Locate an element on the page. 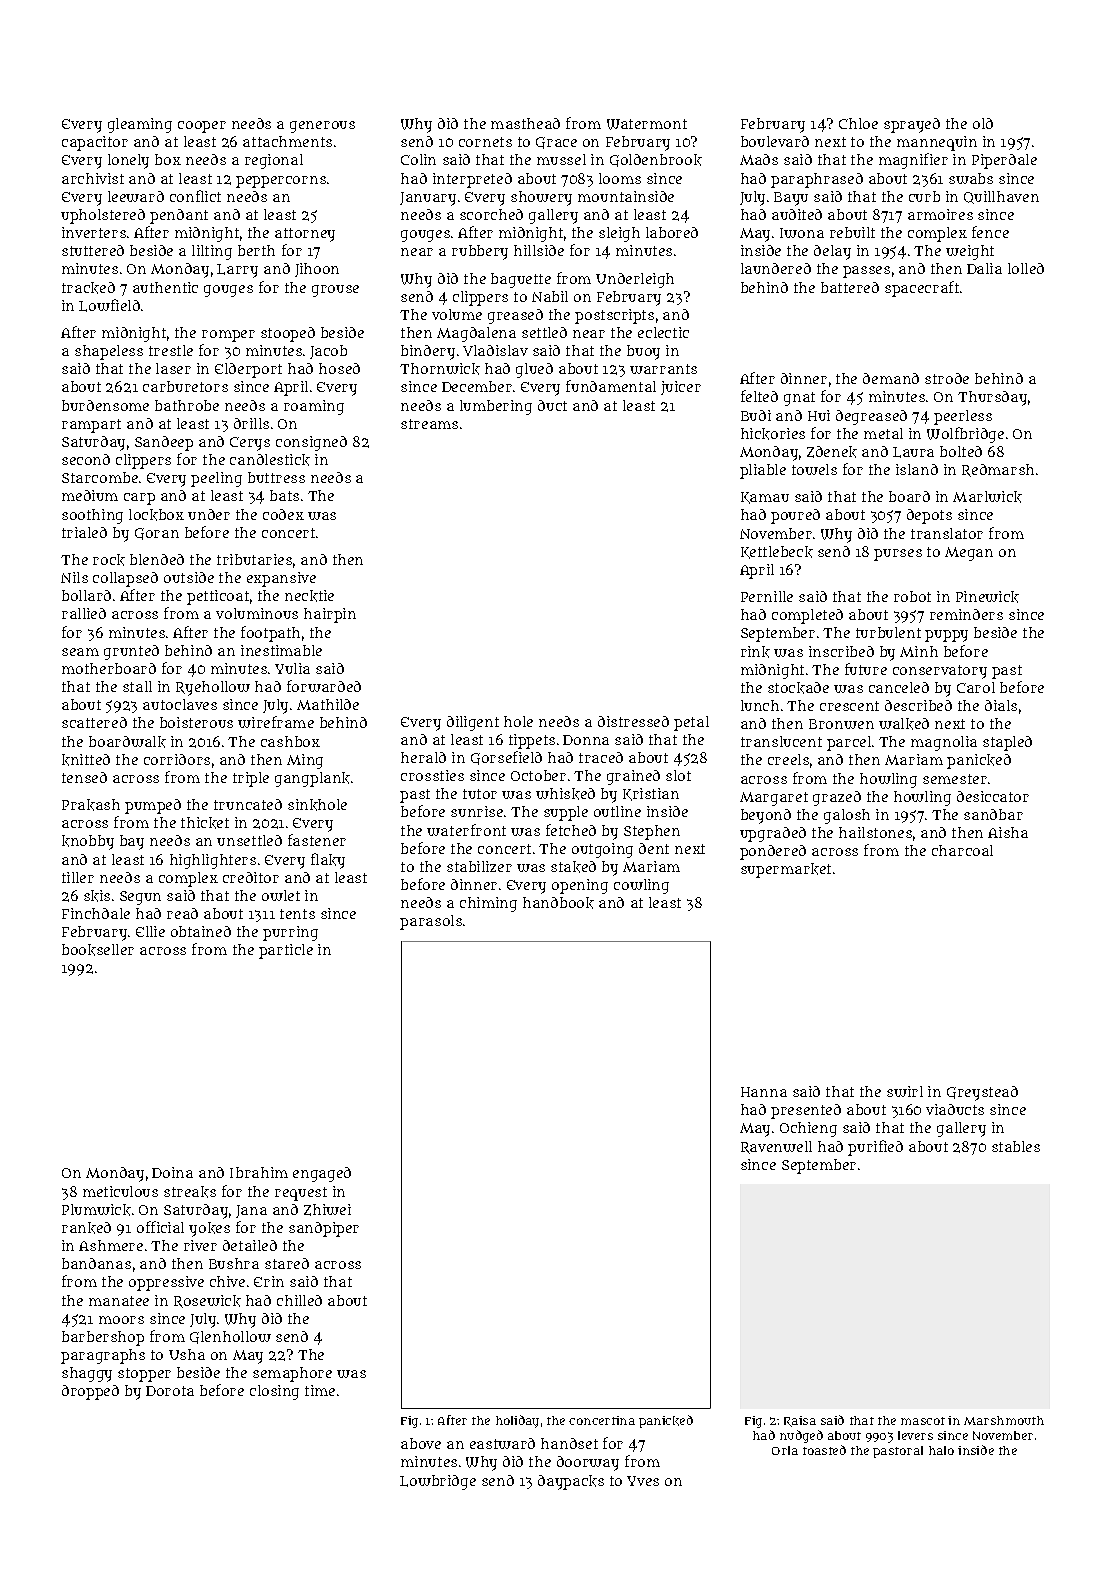 This document has width=1111, height=1571. Pinewick is located at coordinates (987, 597).
